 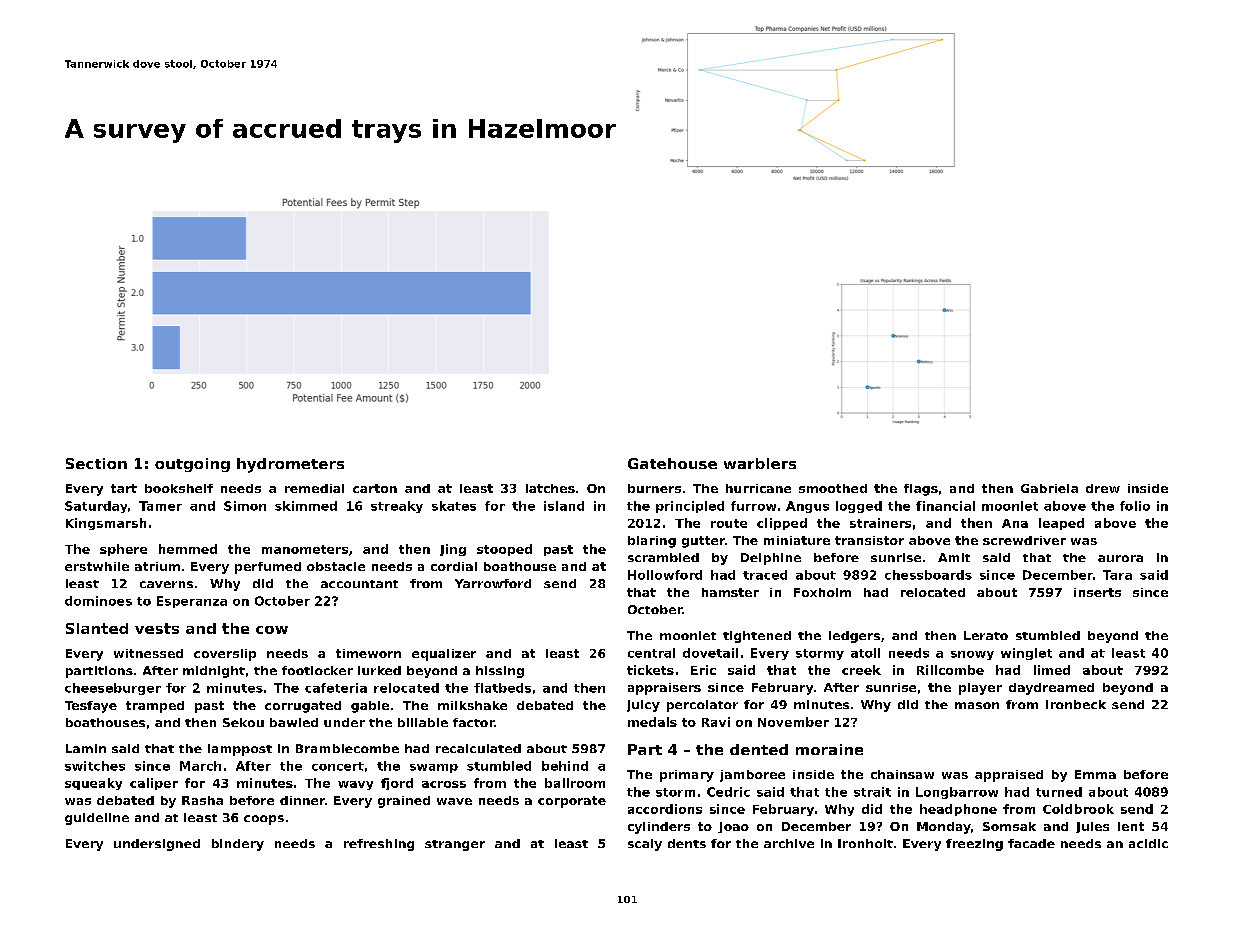 I want to click on sphere, so click(x=123, y=550).
